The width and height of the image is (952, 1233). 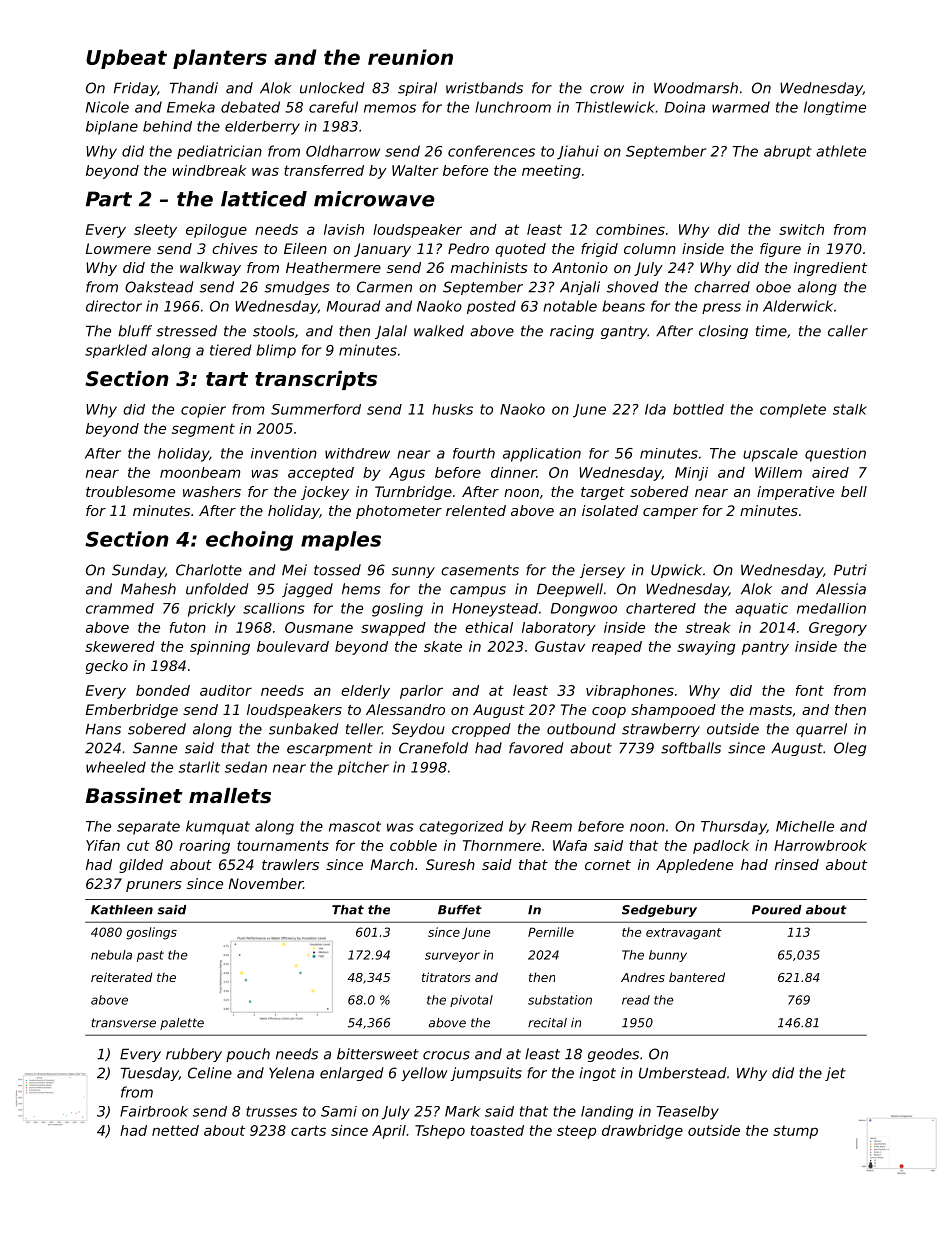 I want to click on combines, so click(x=630, y=229).
